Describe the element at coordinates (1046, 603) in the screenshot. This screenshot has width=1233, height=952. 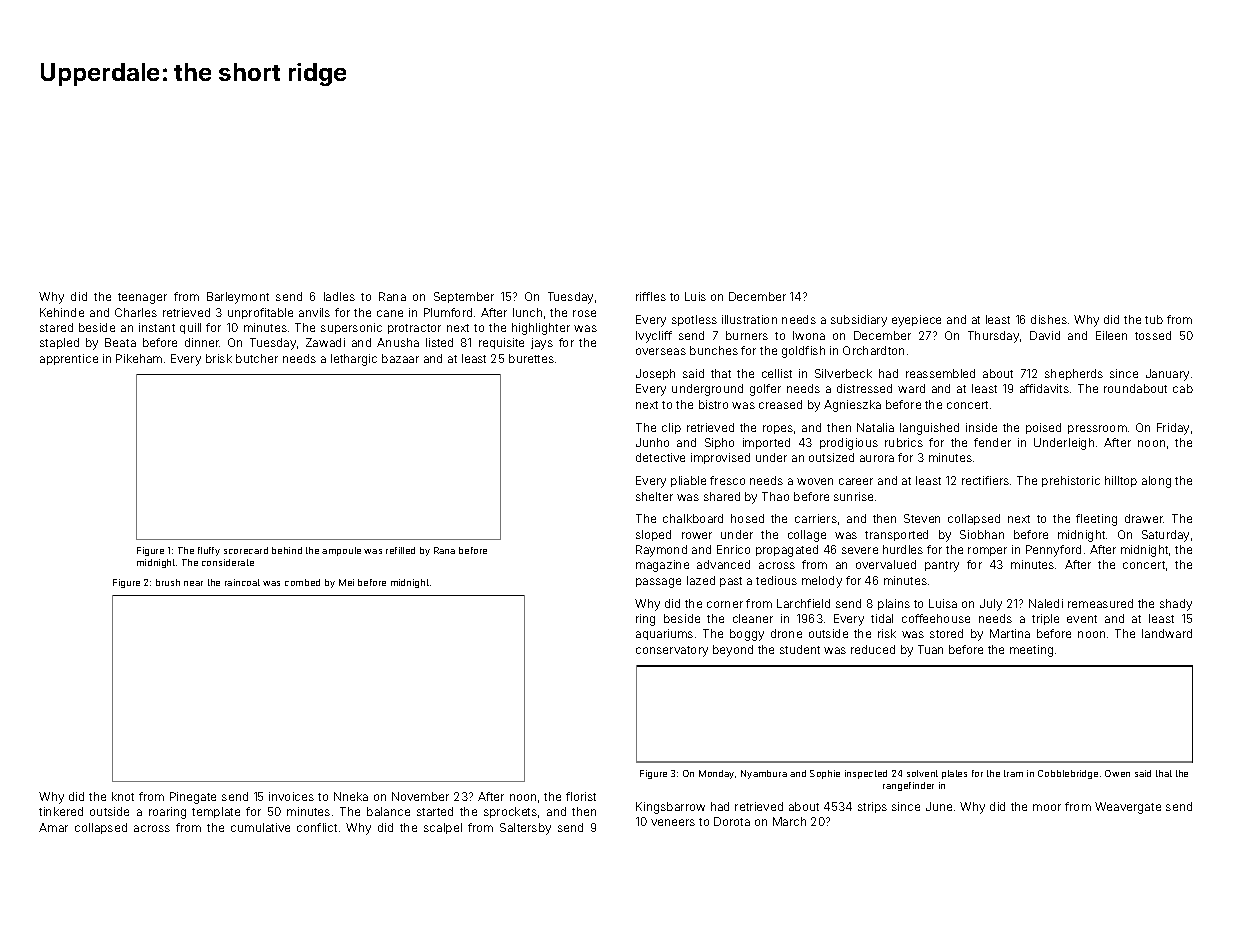
I see `Naledi` at that location.
